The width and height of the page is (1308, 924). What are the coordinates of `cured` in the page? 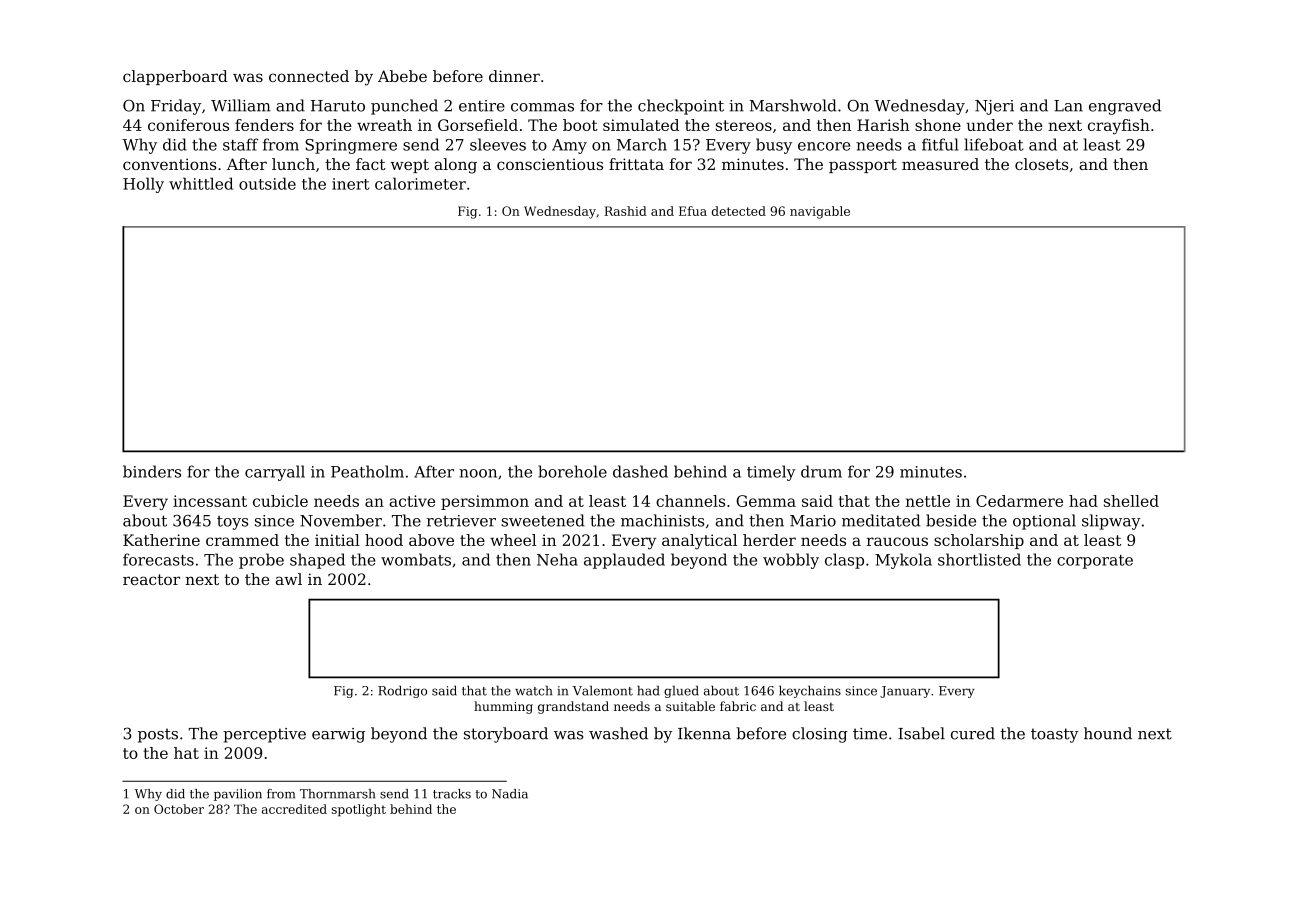 It's located at (973, 733).
